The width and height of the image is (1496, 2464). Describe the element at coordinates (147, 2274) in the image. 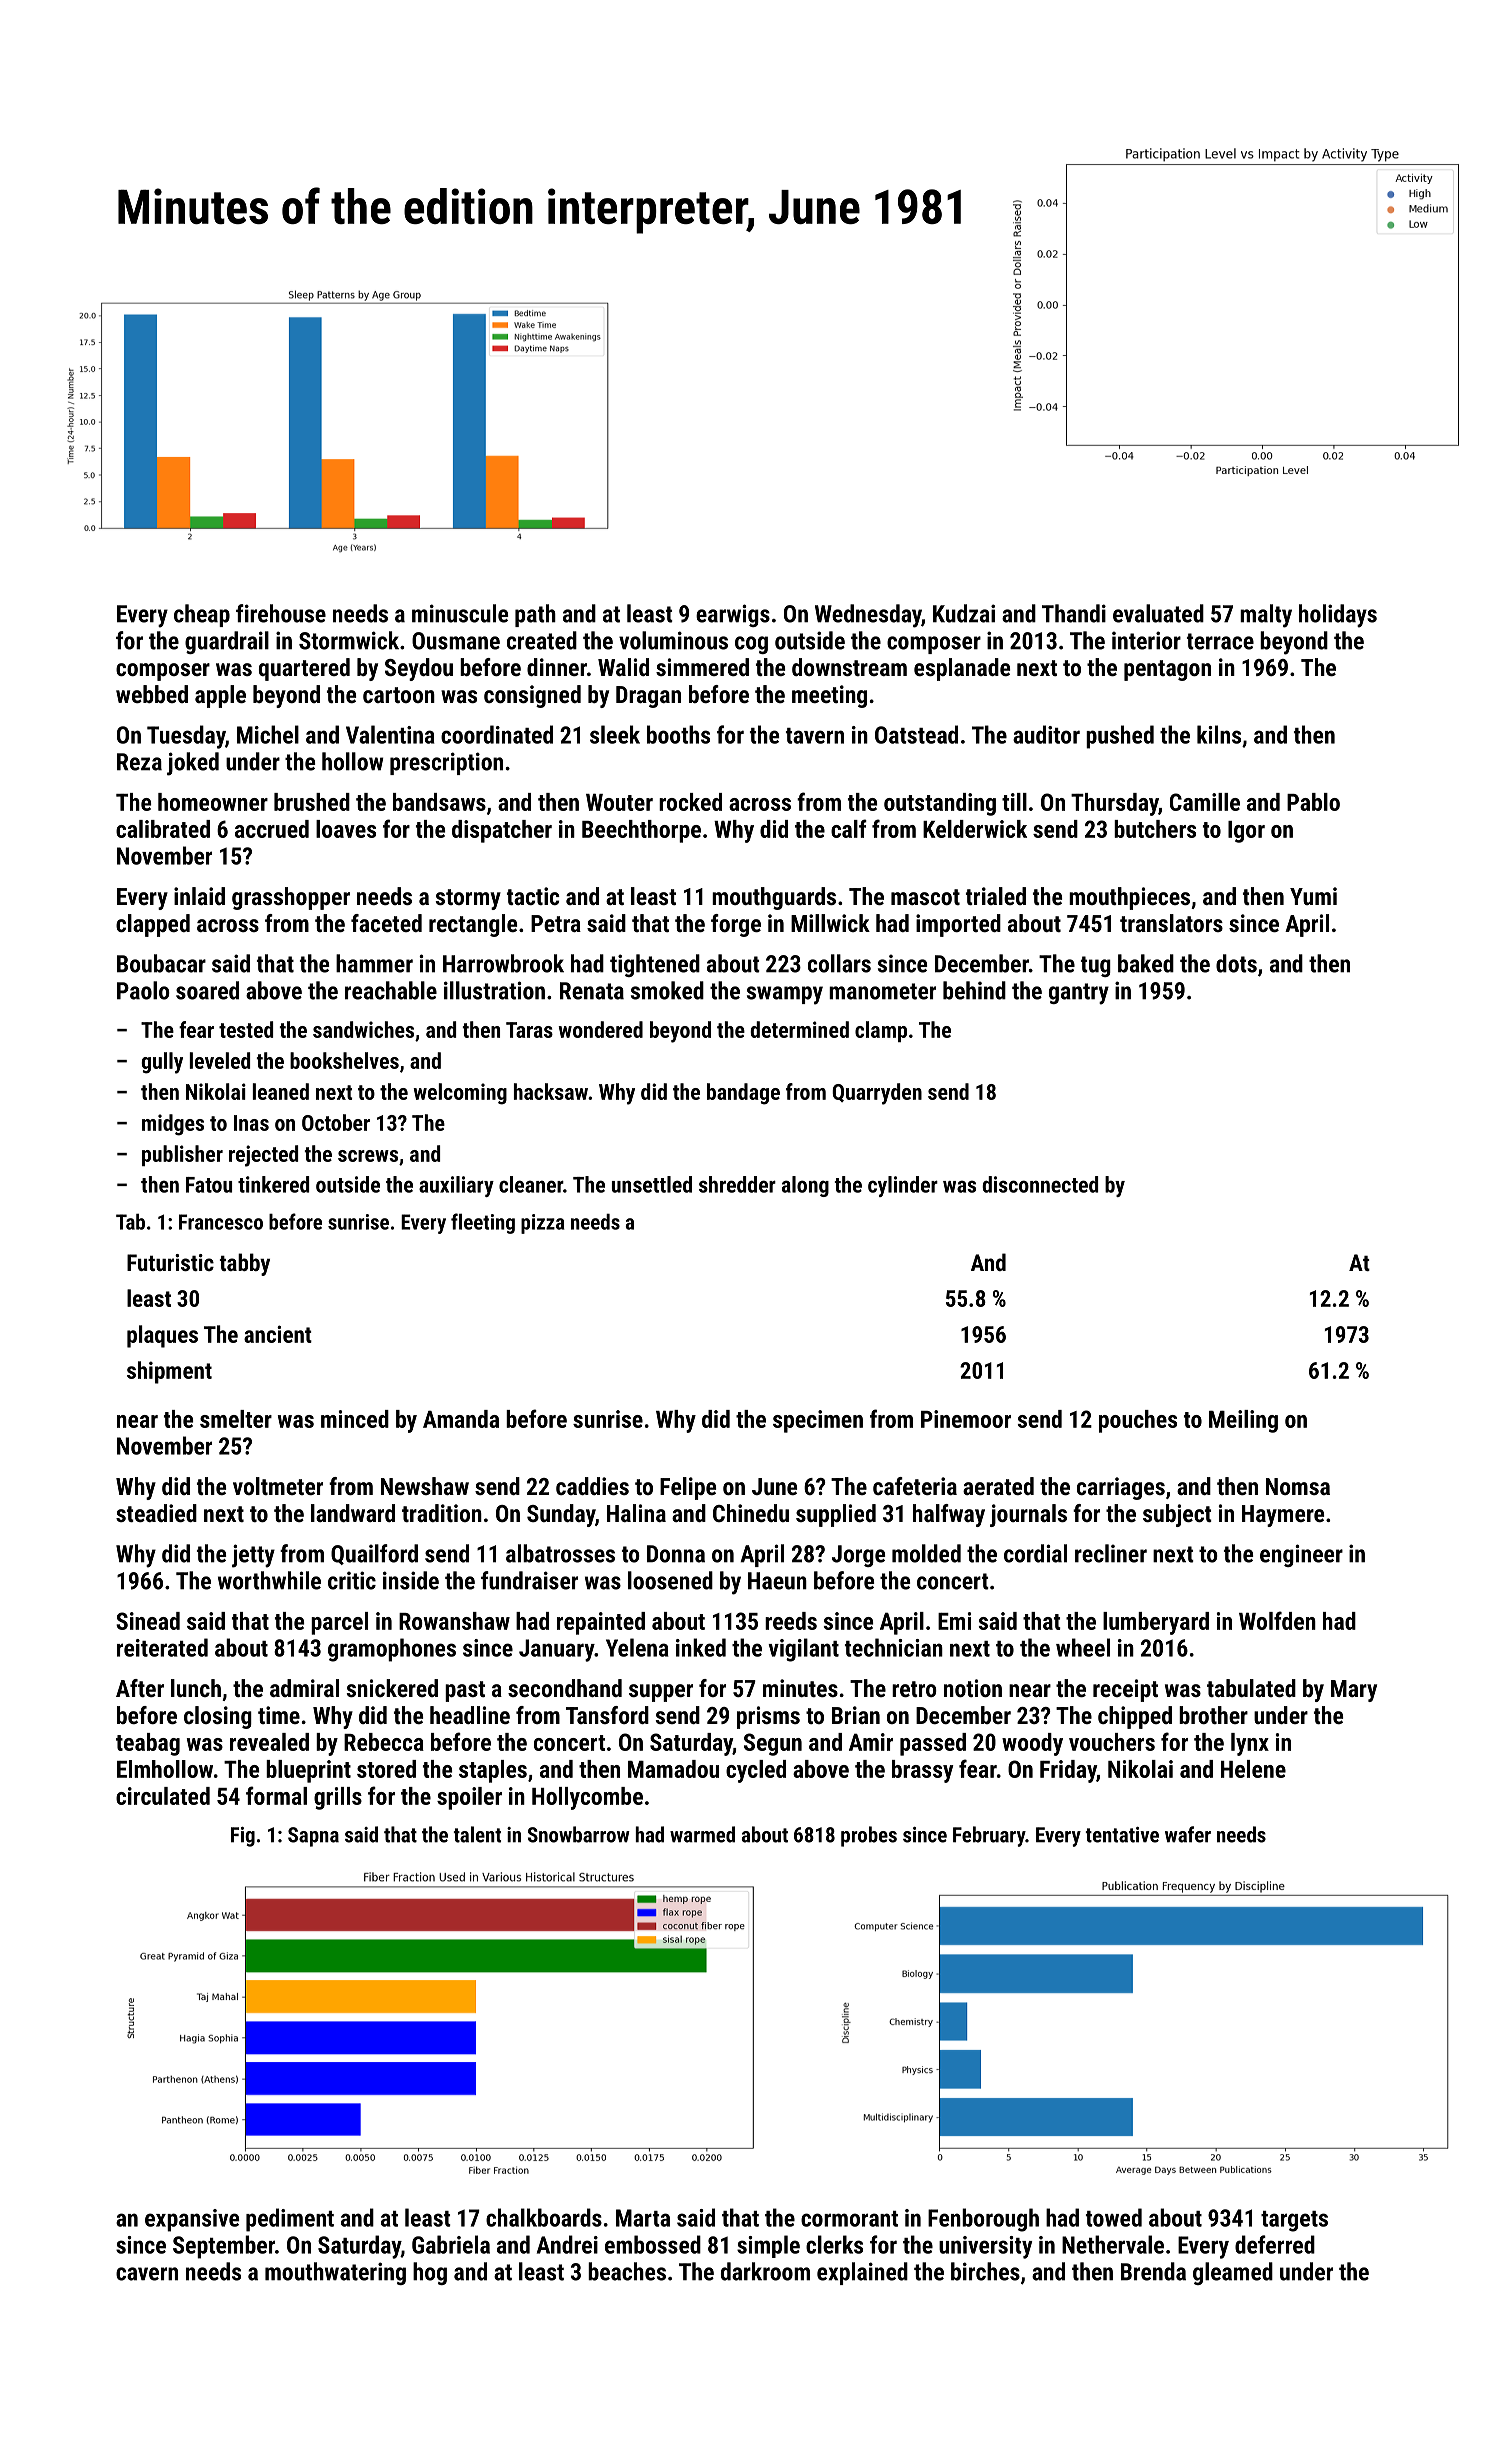

I see `cavern` at that location.
